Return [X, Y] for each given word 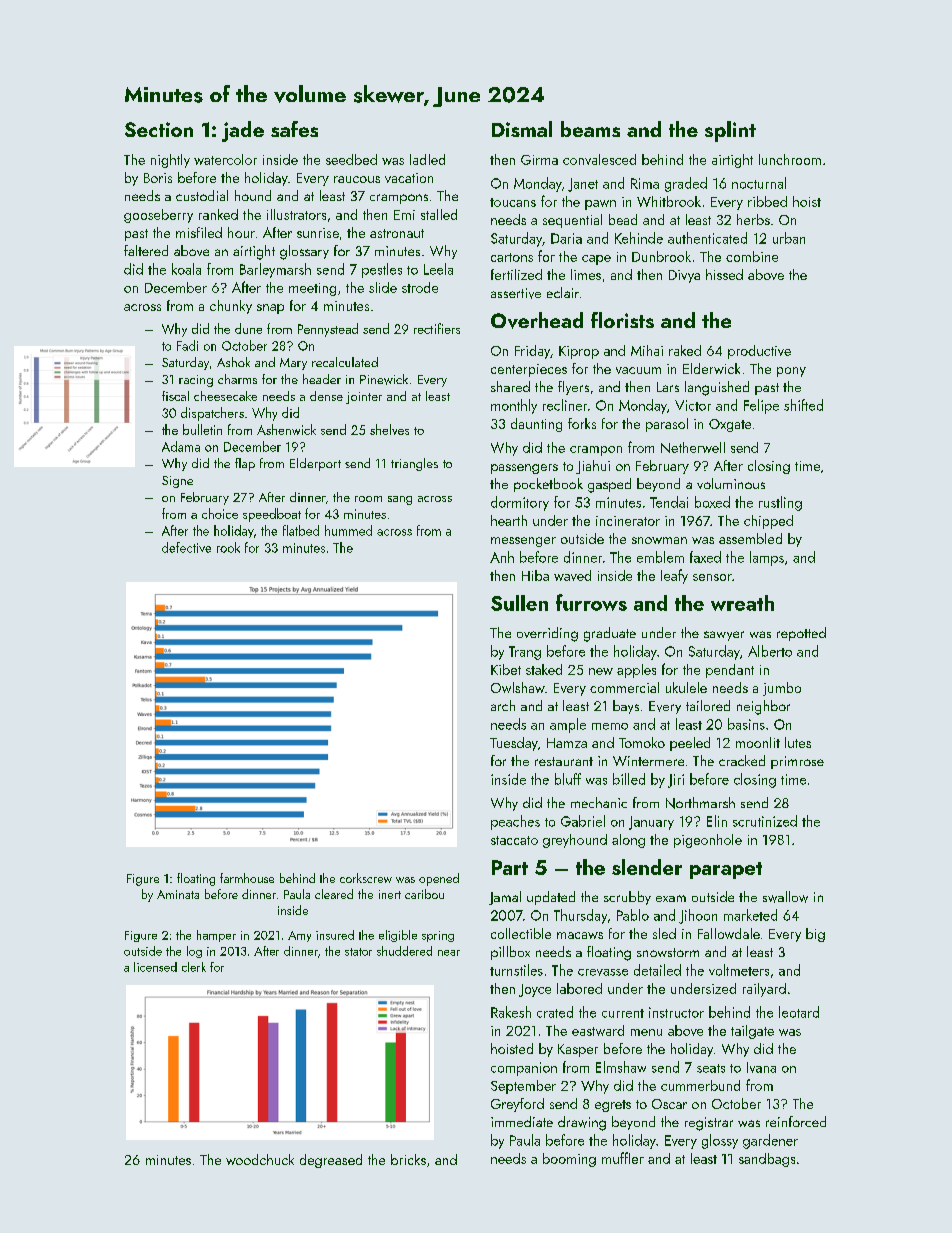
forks [582, 423]
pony [791, 372]
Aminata [178, 894]
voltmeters [739, 970]
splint [730, 131]
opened [439, 879]
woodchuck [260, 1159]
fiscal [175, 396]
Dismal [522, 129]
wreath [742, 603]
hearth [509, 520]
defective [186, 547]
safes [294, 129]
